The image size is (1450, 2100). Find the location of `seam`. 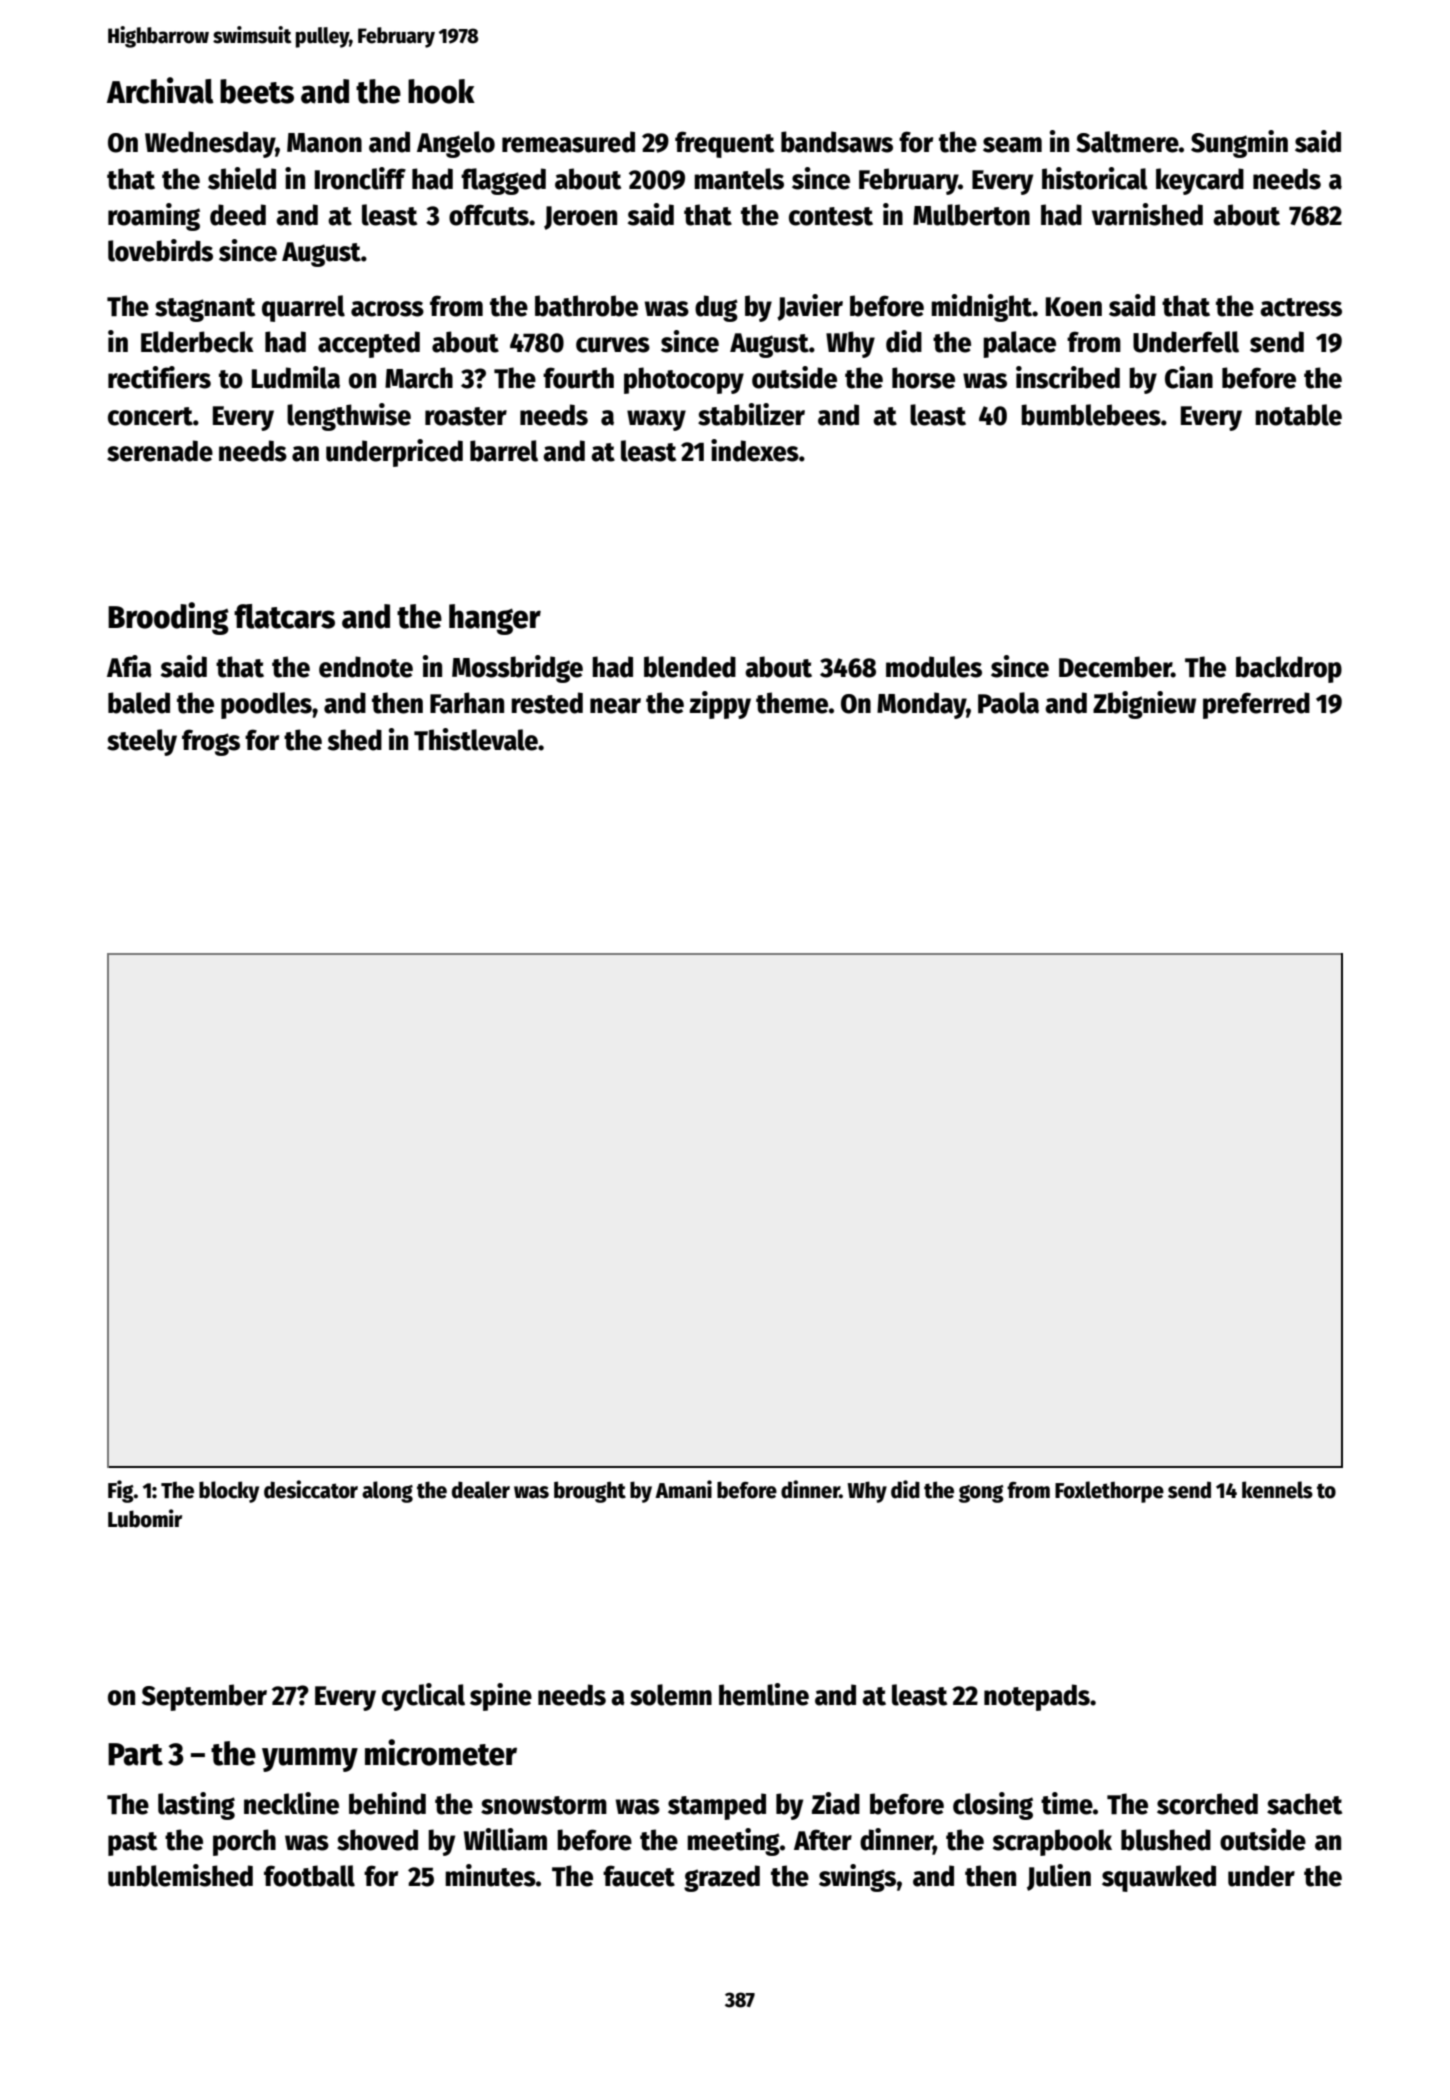

seam is located at coordinates (1012, 145).
